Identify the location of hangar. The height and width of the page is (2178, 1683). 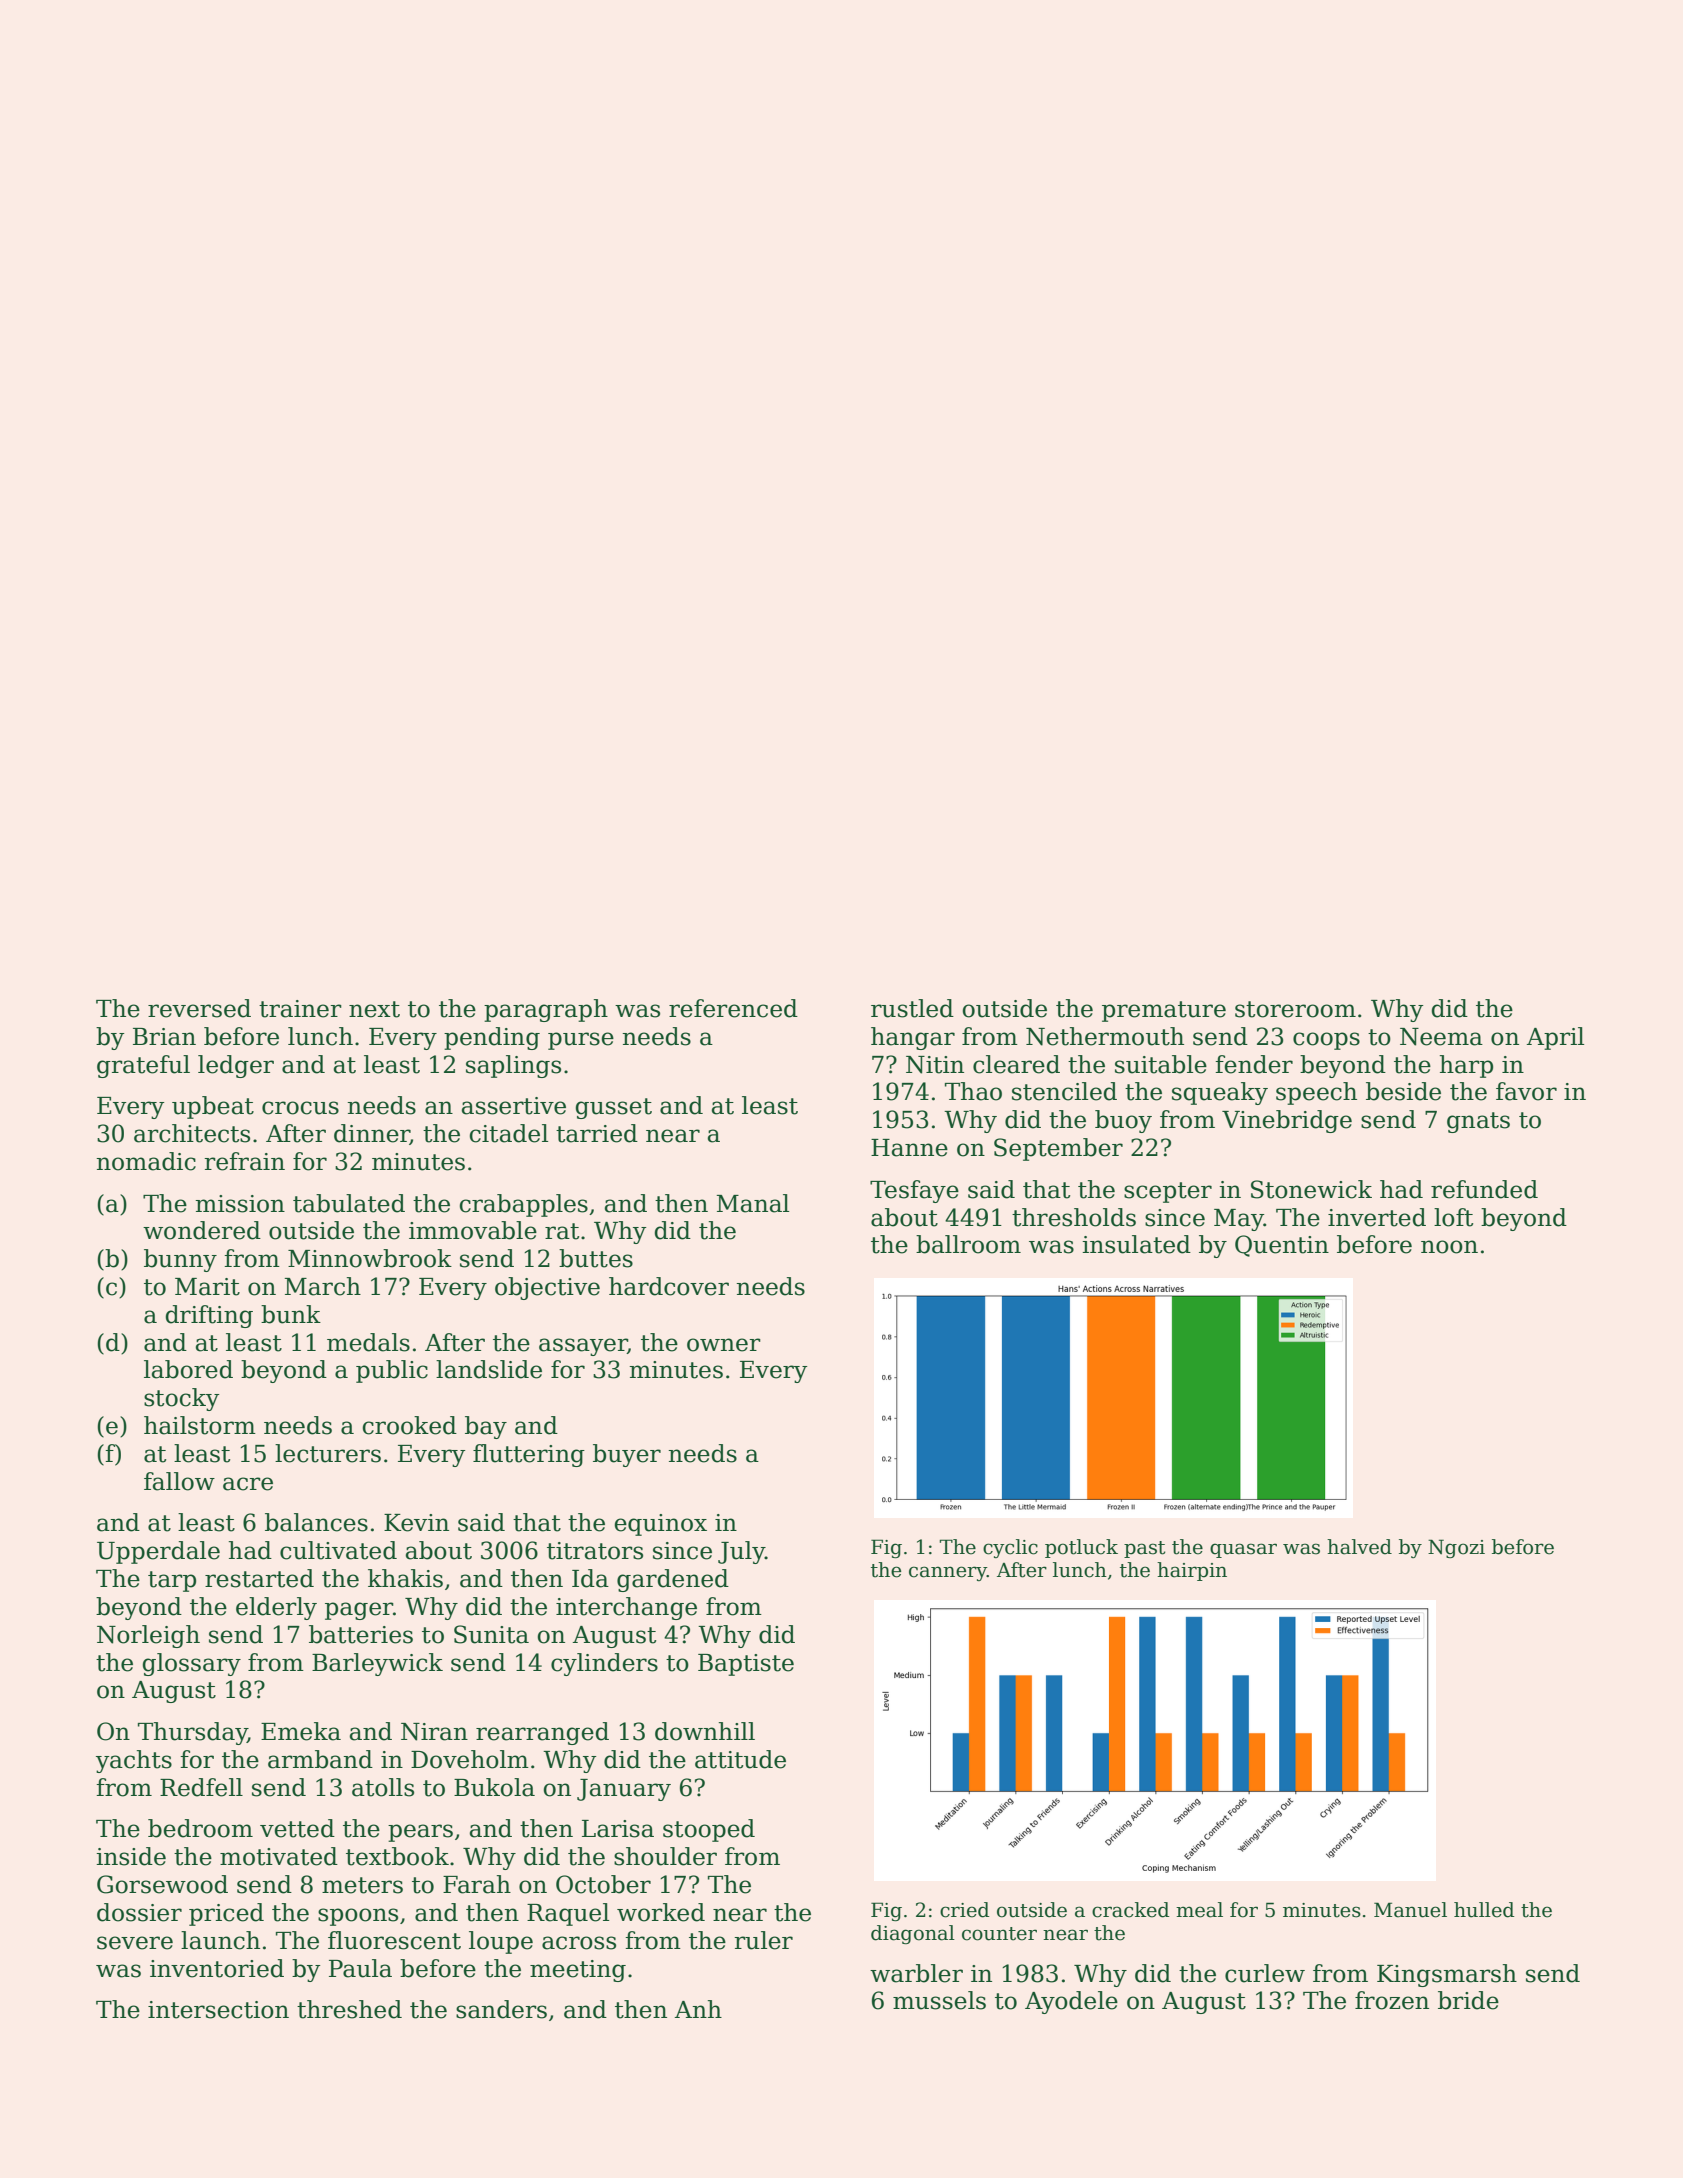
(913, 1038).
